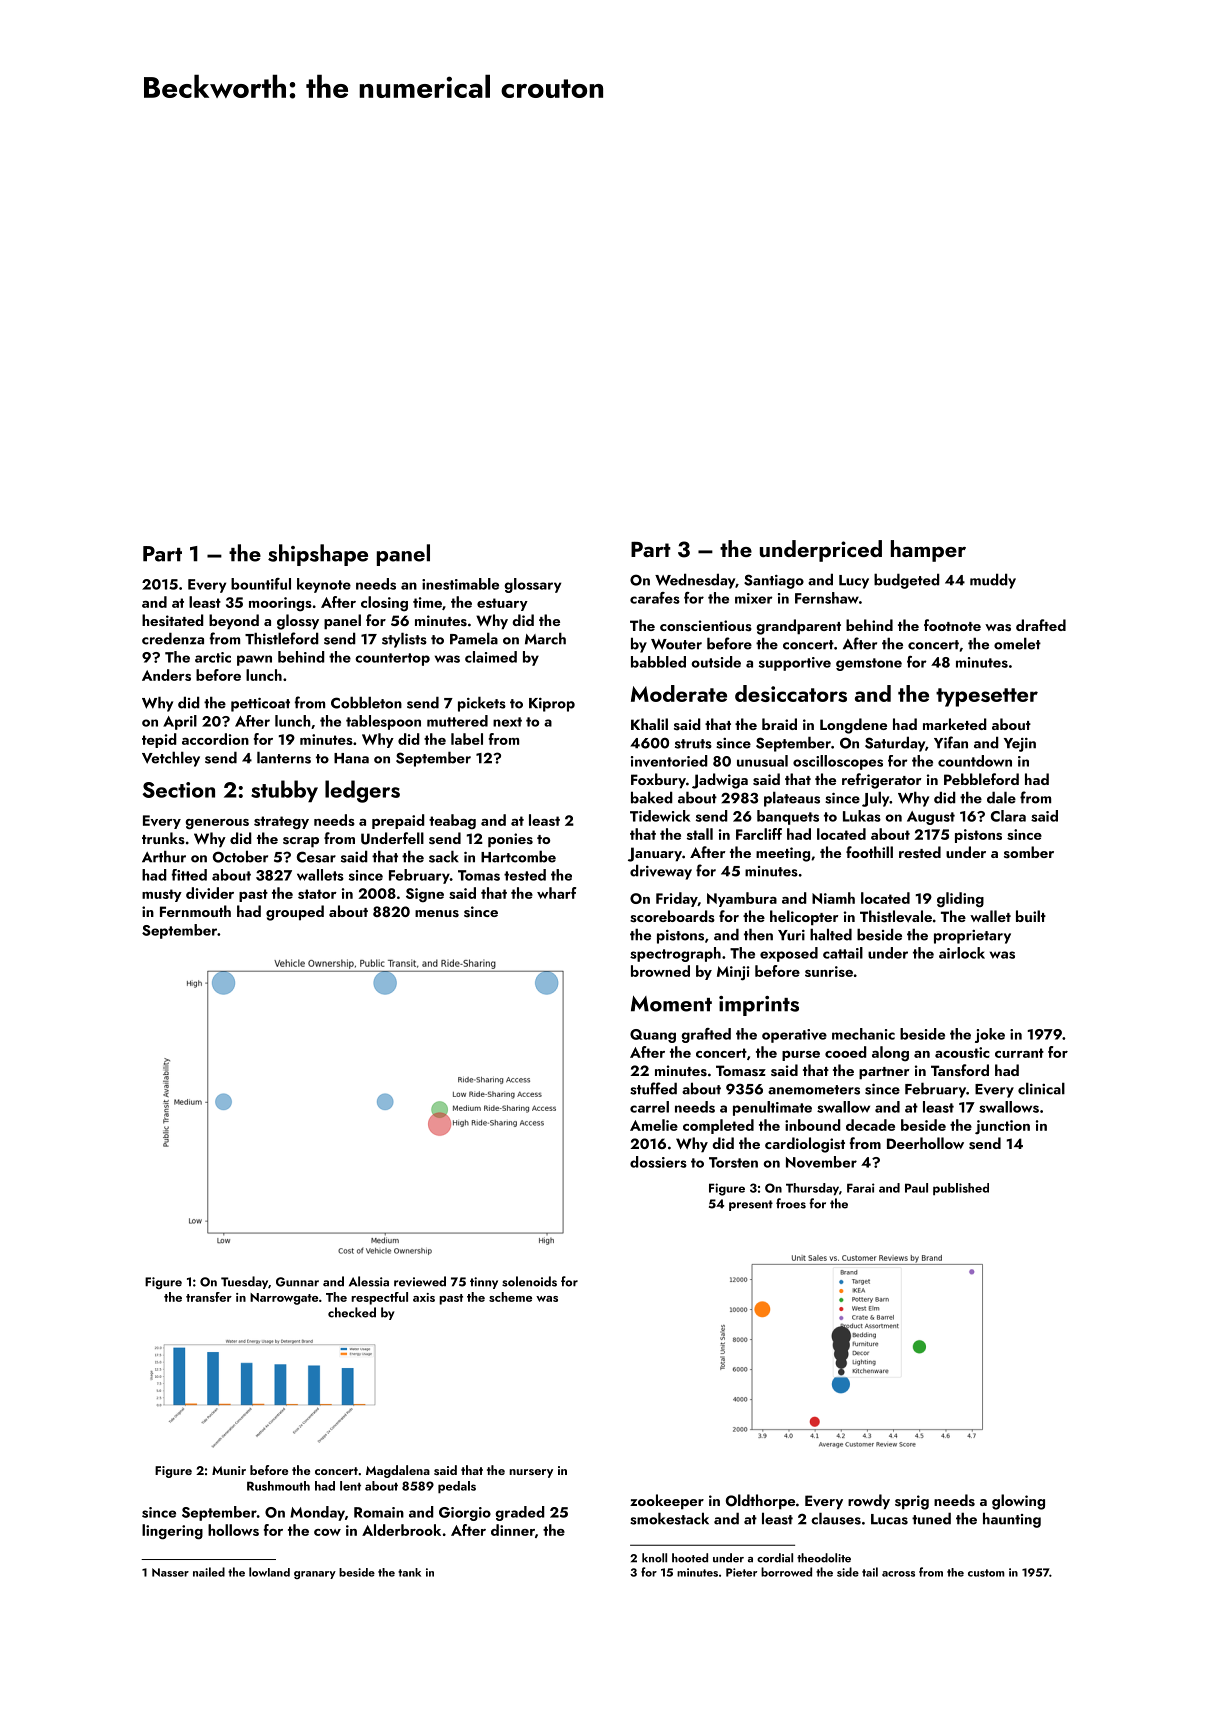 This document has width=1211, height=1712. I want to click on Deerhollow, so click(925, 1143).
